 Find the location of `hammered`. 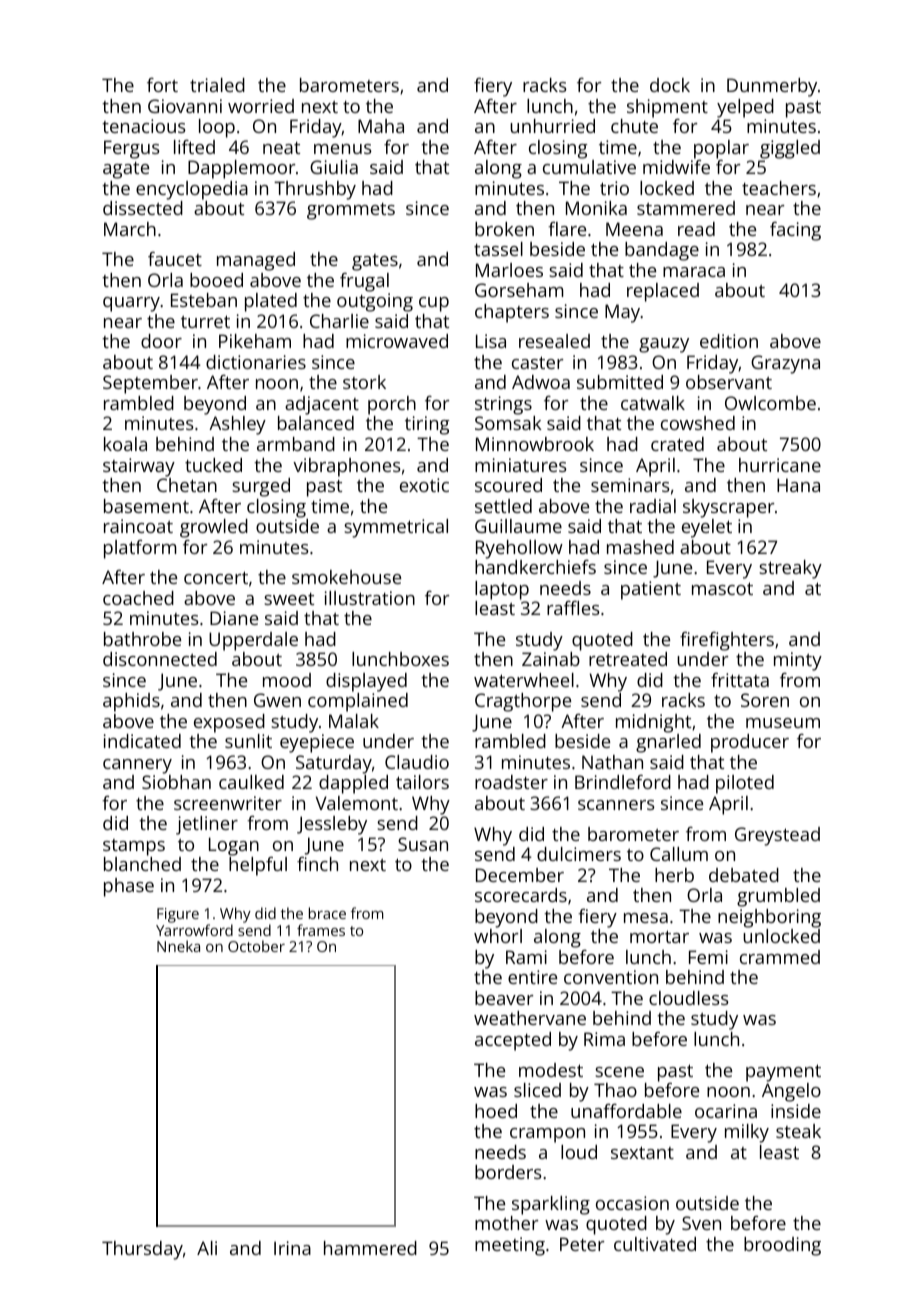

hammered is located at coordinates (370, 1248).
